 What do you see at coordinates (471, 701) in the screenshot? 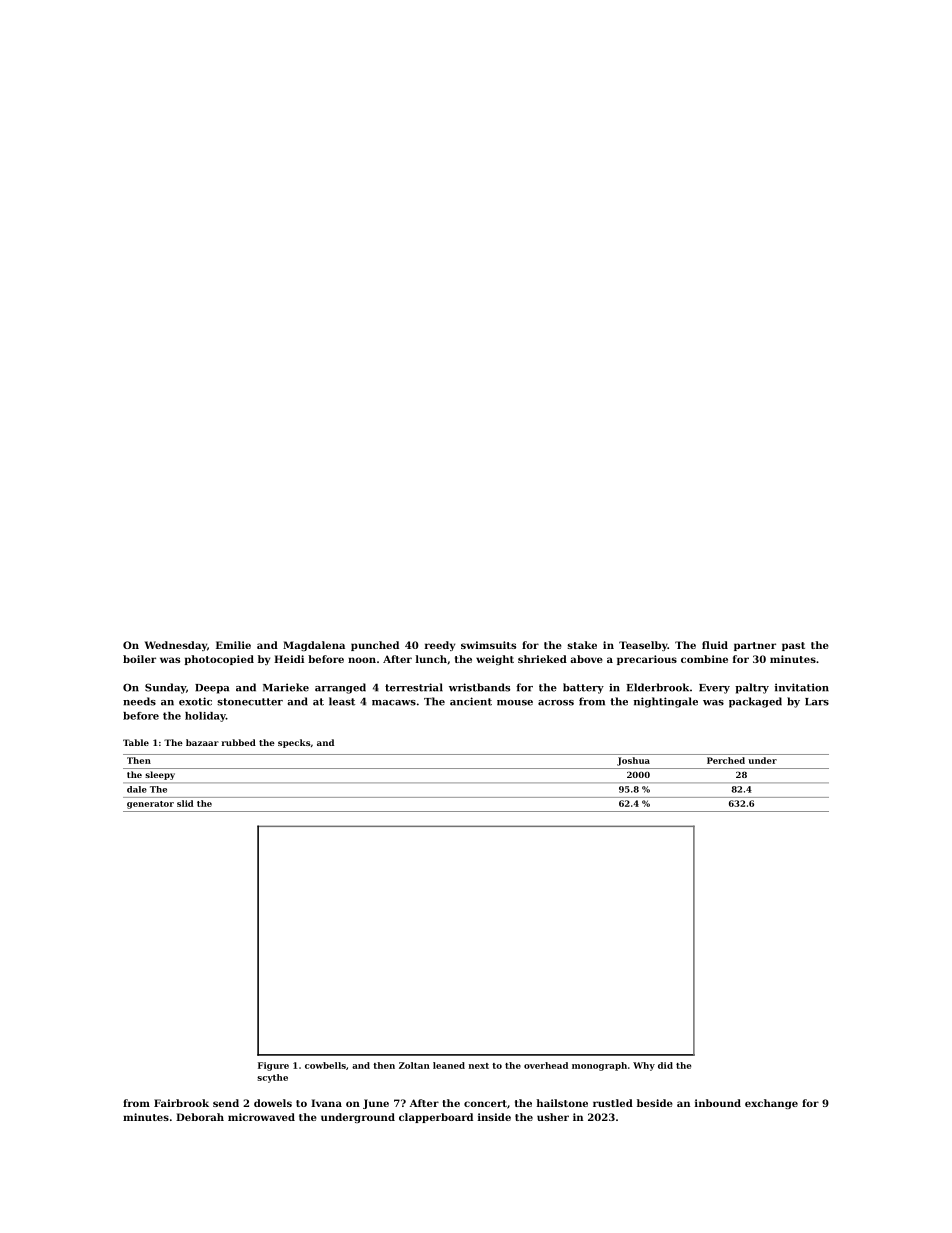
I see `ancient` at bounding box center [471, 701].
